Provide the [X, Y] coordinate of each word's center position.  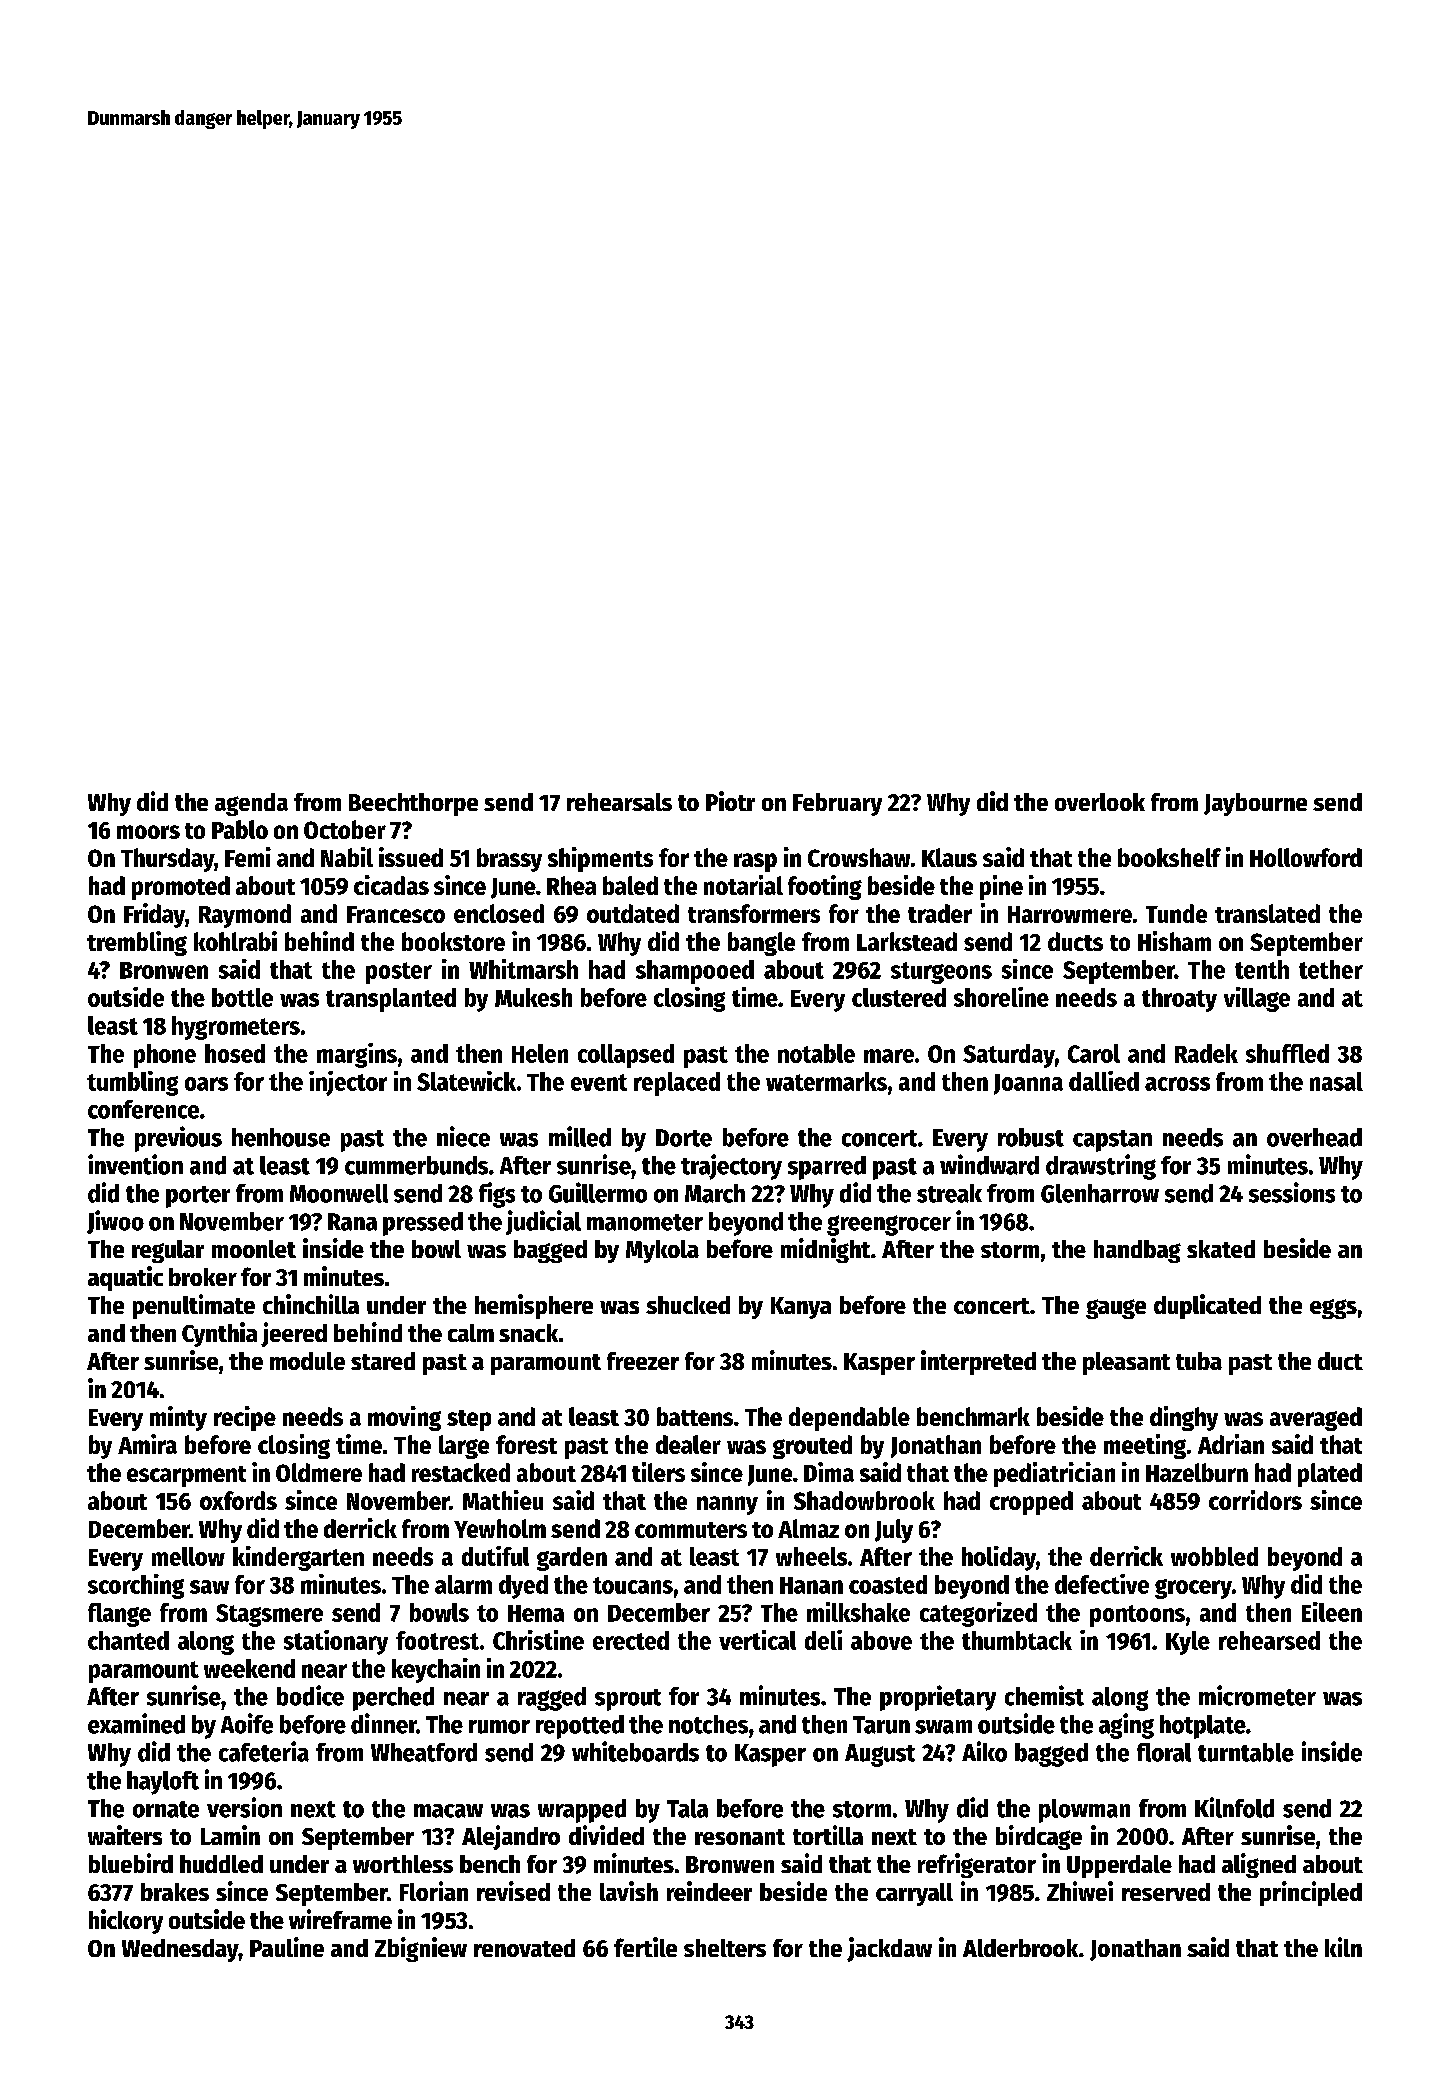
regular [168, 1251]
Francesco [396, 914]
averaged [1316, 1419]
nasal [1336, 1081]
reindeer [709, 1891]
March [715, 1193]
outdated [633, 913]
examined [136, 1723]
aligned [1259, 1865]
